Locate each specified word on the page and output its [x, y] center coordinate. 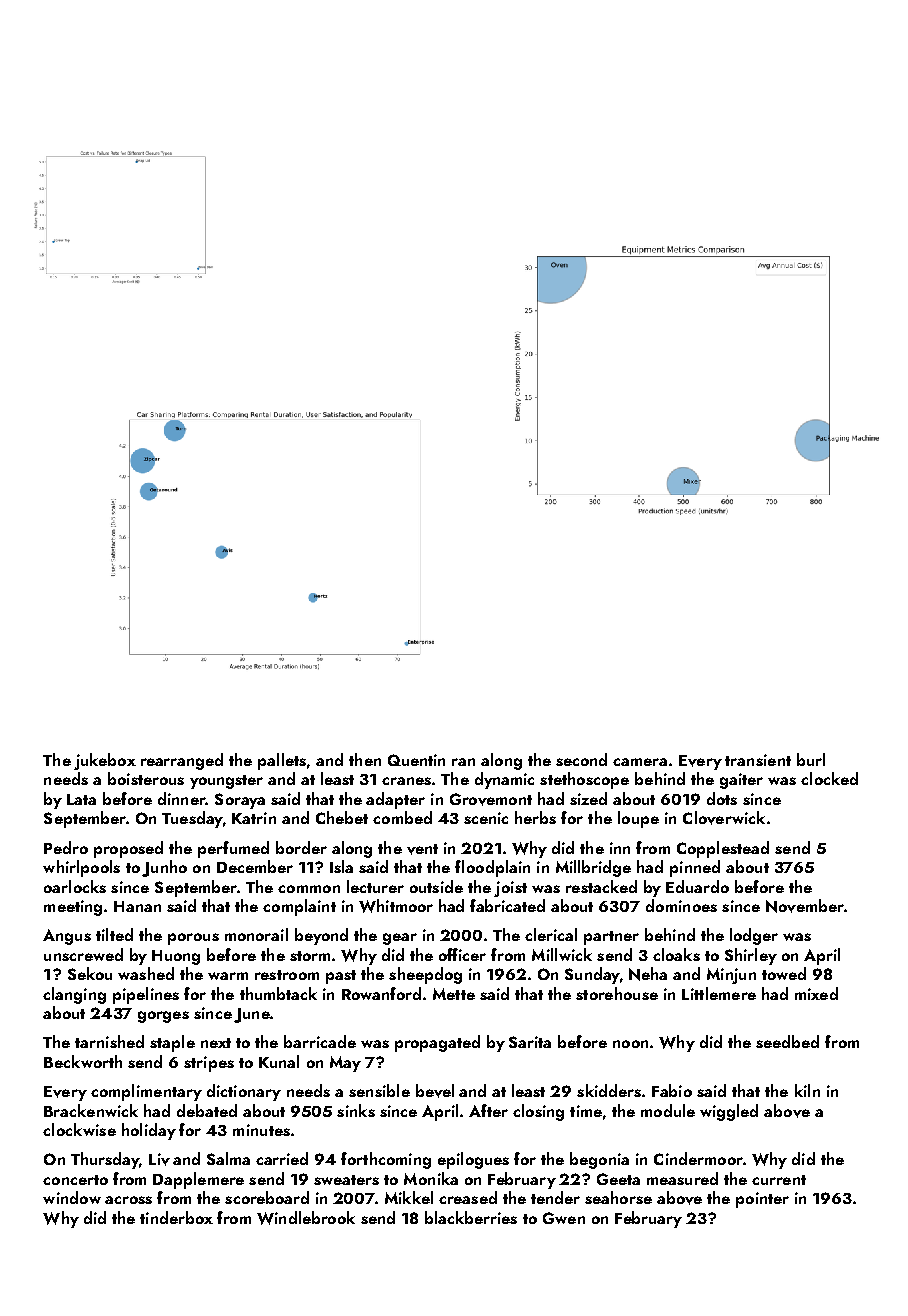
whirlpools [81, 868]
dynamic [504, 780]
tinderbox [176, 1217]
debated [207, 1110]
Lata [81, 799]
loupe [638, 819]
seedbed [787, 1041]
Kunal [279, 1061]
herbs [535, 817]
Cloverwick [724, 818]
